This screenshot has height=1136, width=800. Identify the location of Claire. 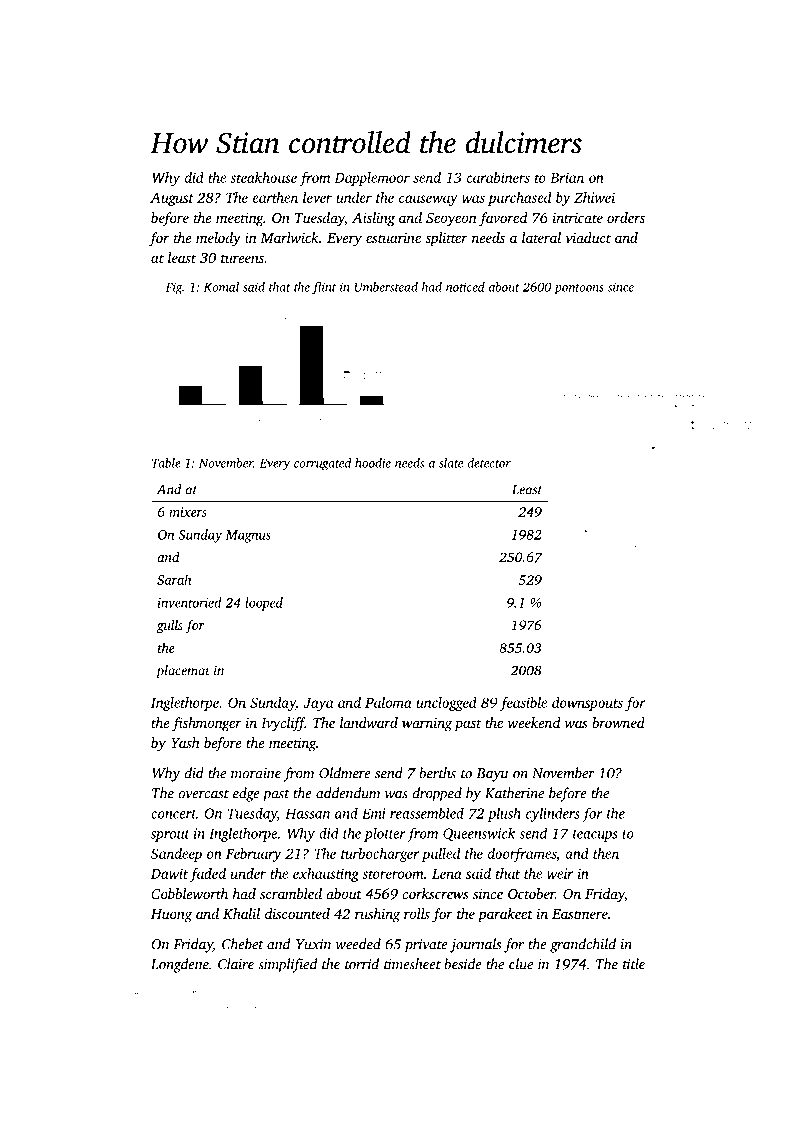
(236, 964).
